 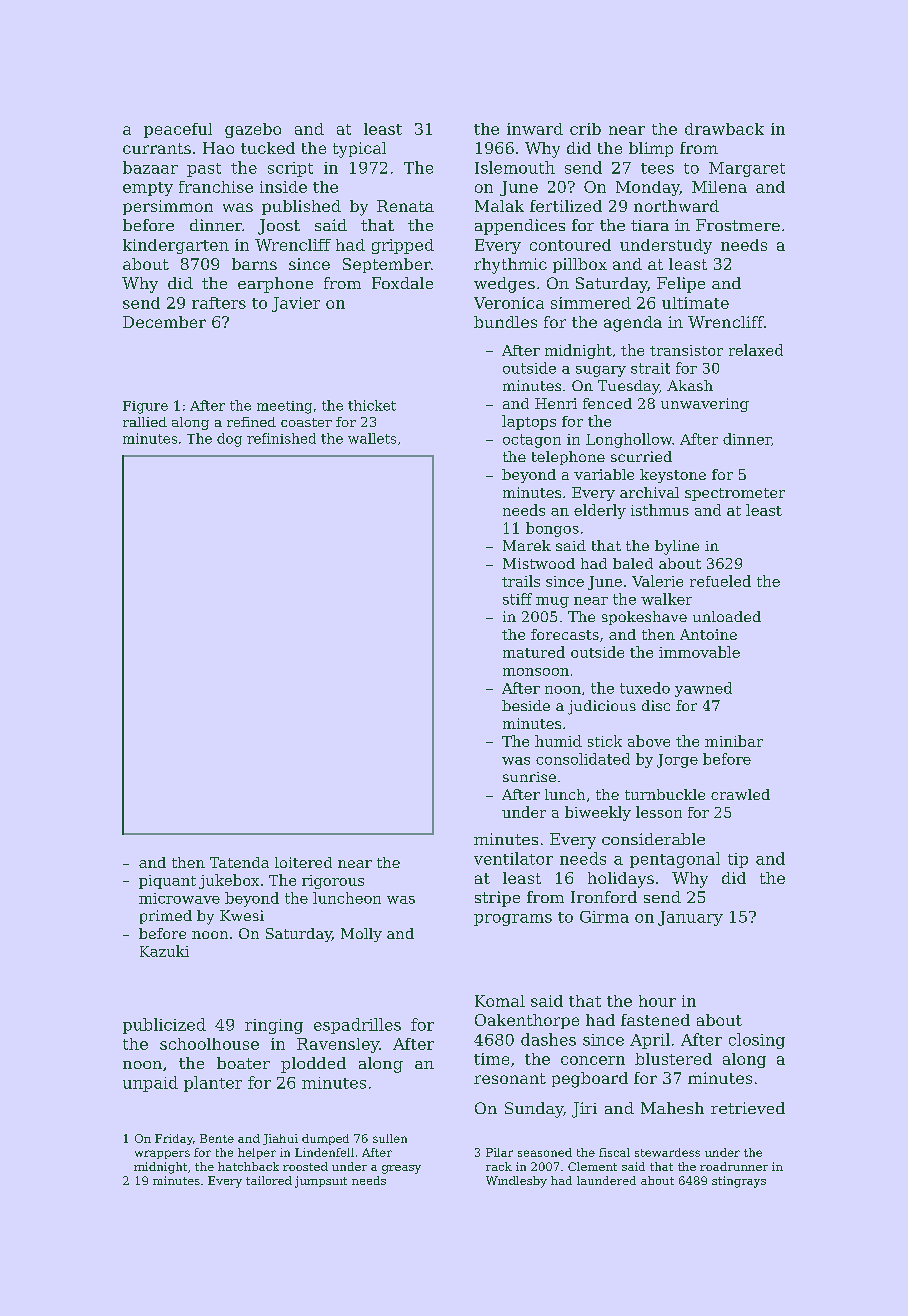 What do you see at coordinates (757, 1041) in the screenshot?
I see `closing` at bounding box center [757, 1041].
